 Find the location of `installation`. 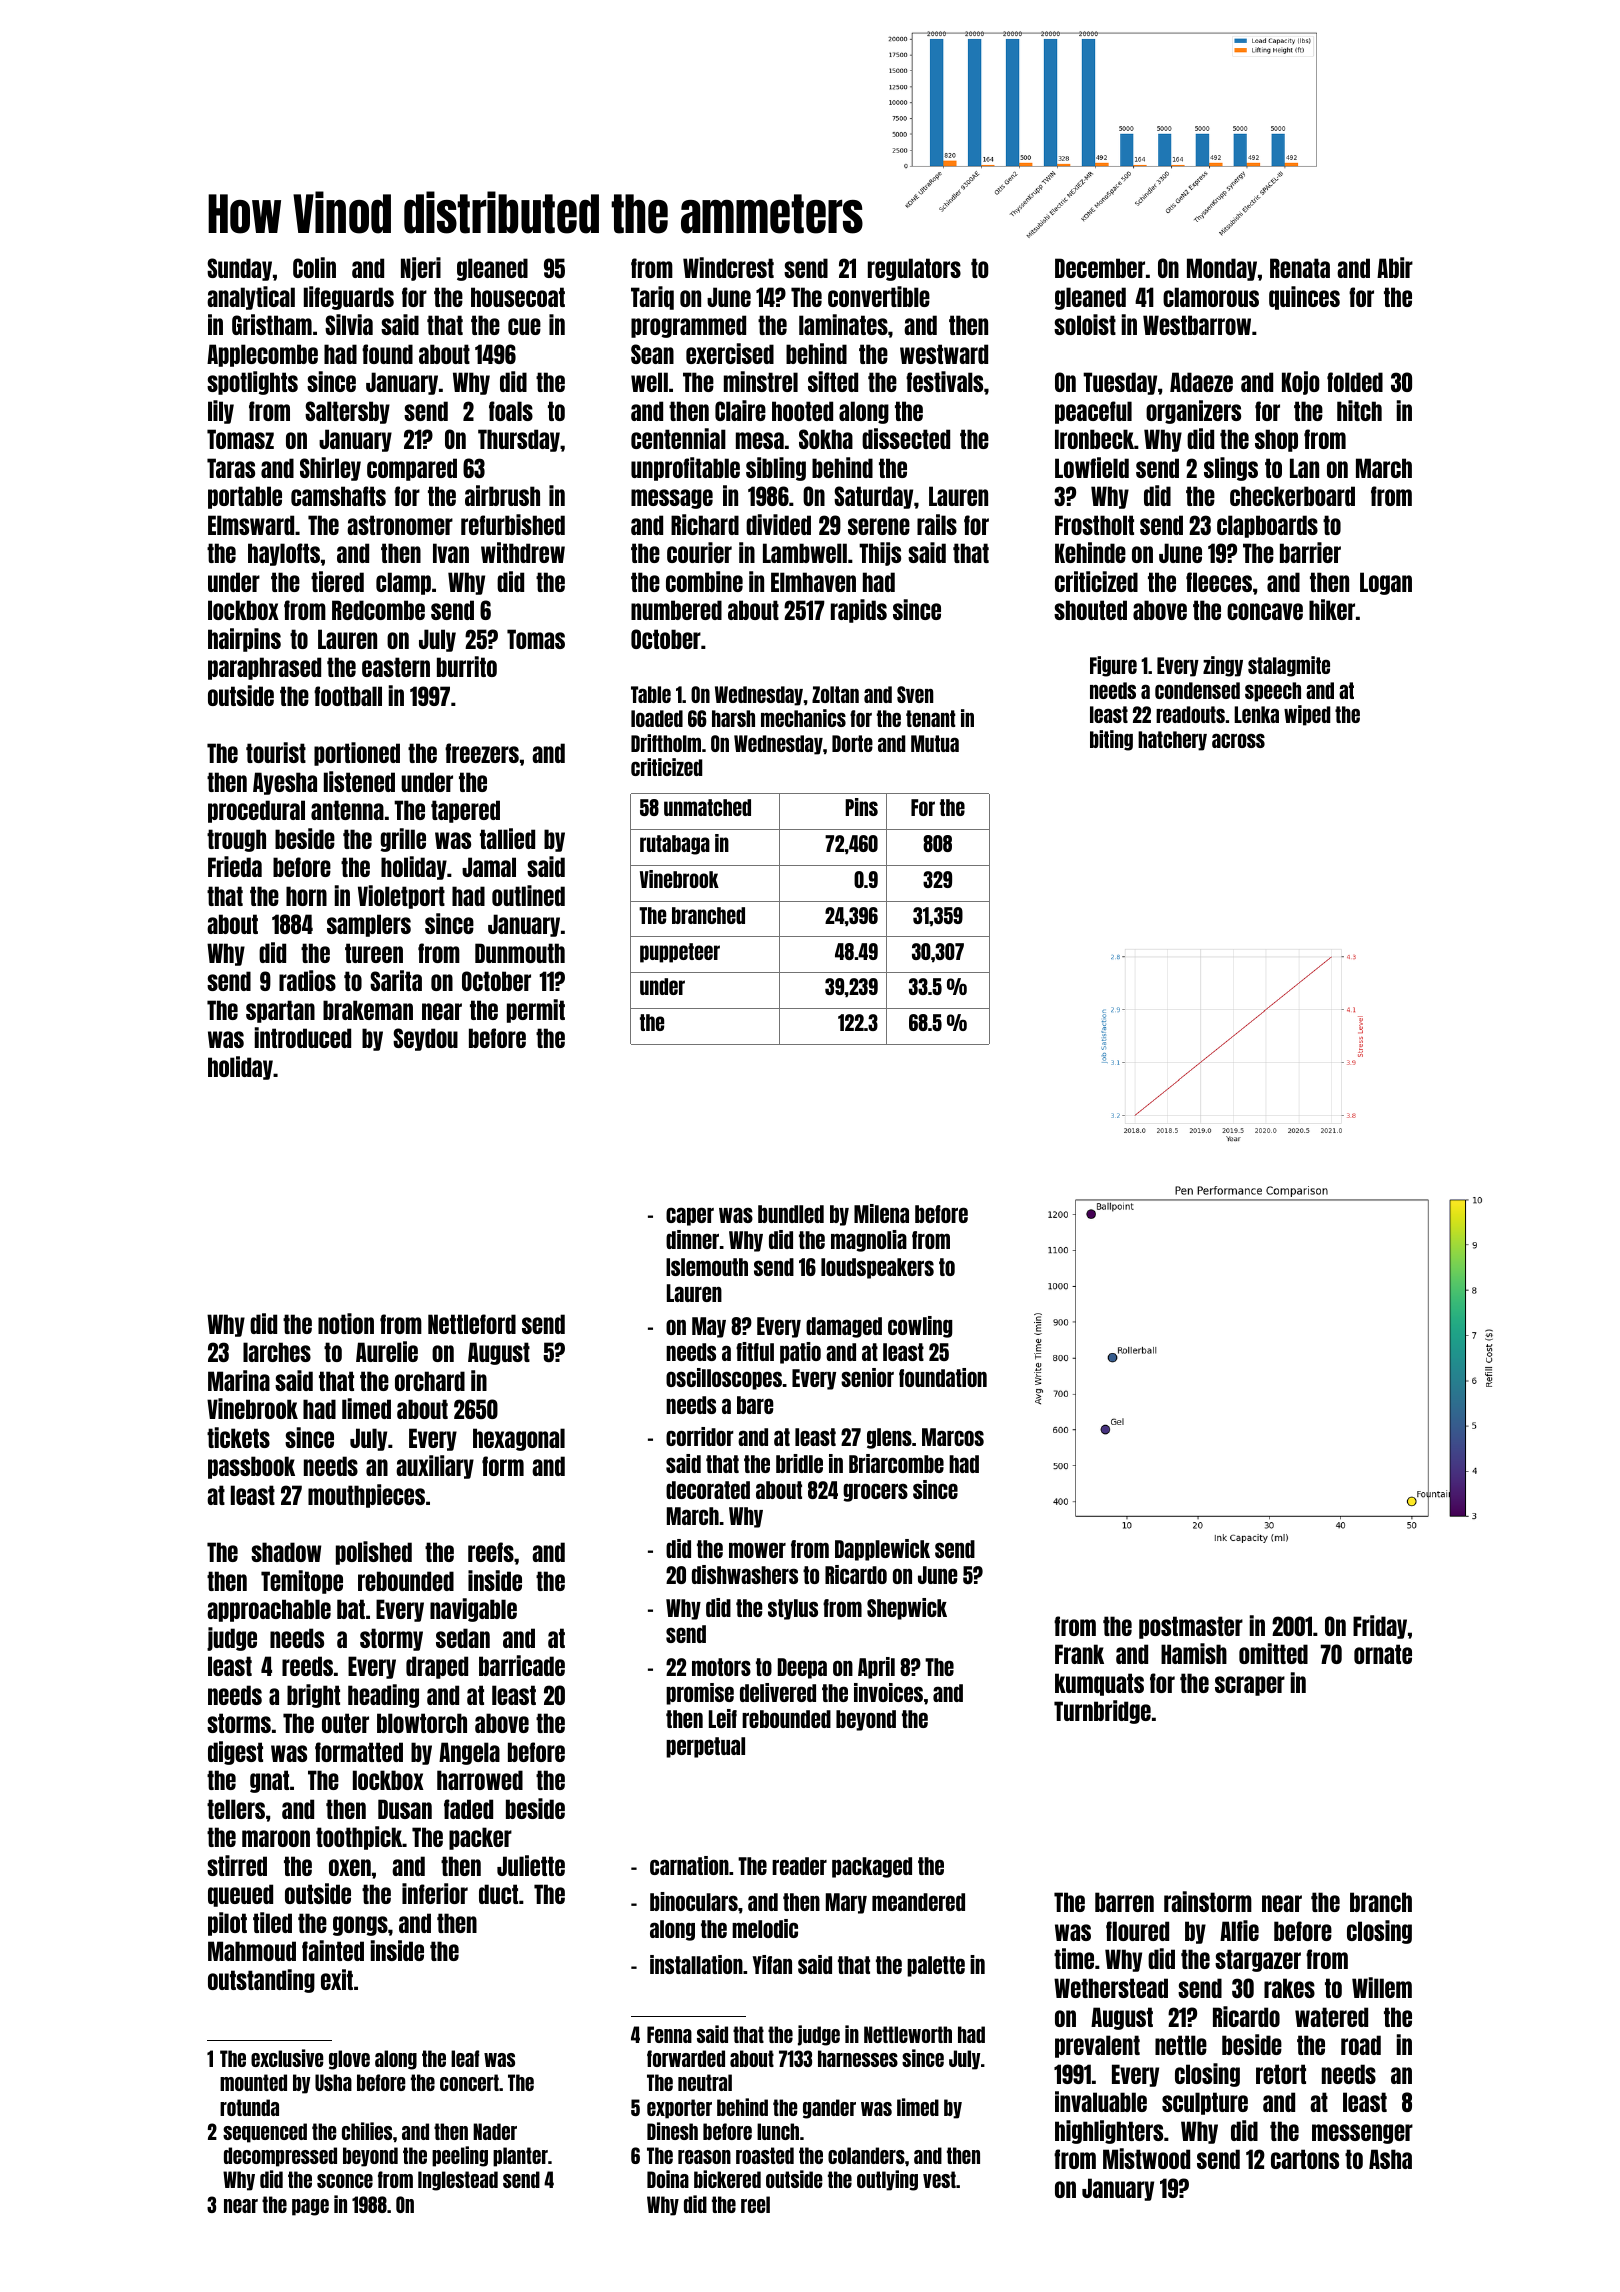

installation is located at coordinates (696, 1964).
